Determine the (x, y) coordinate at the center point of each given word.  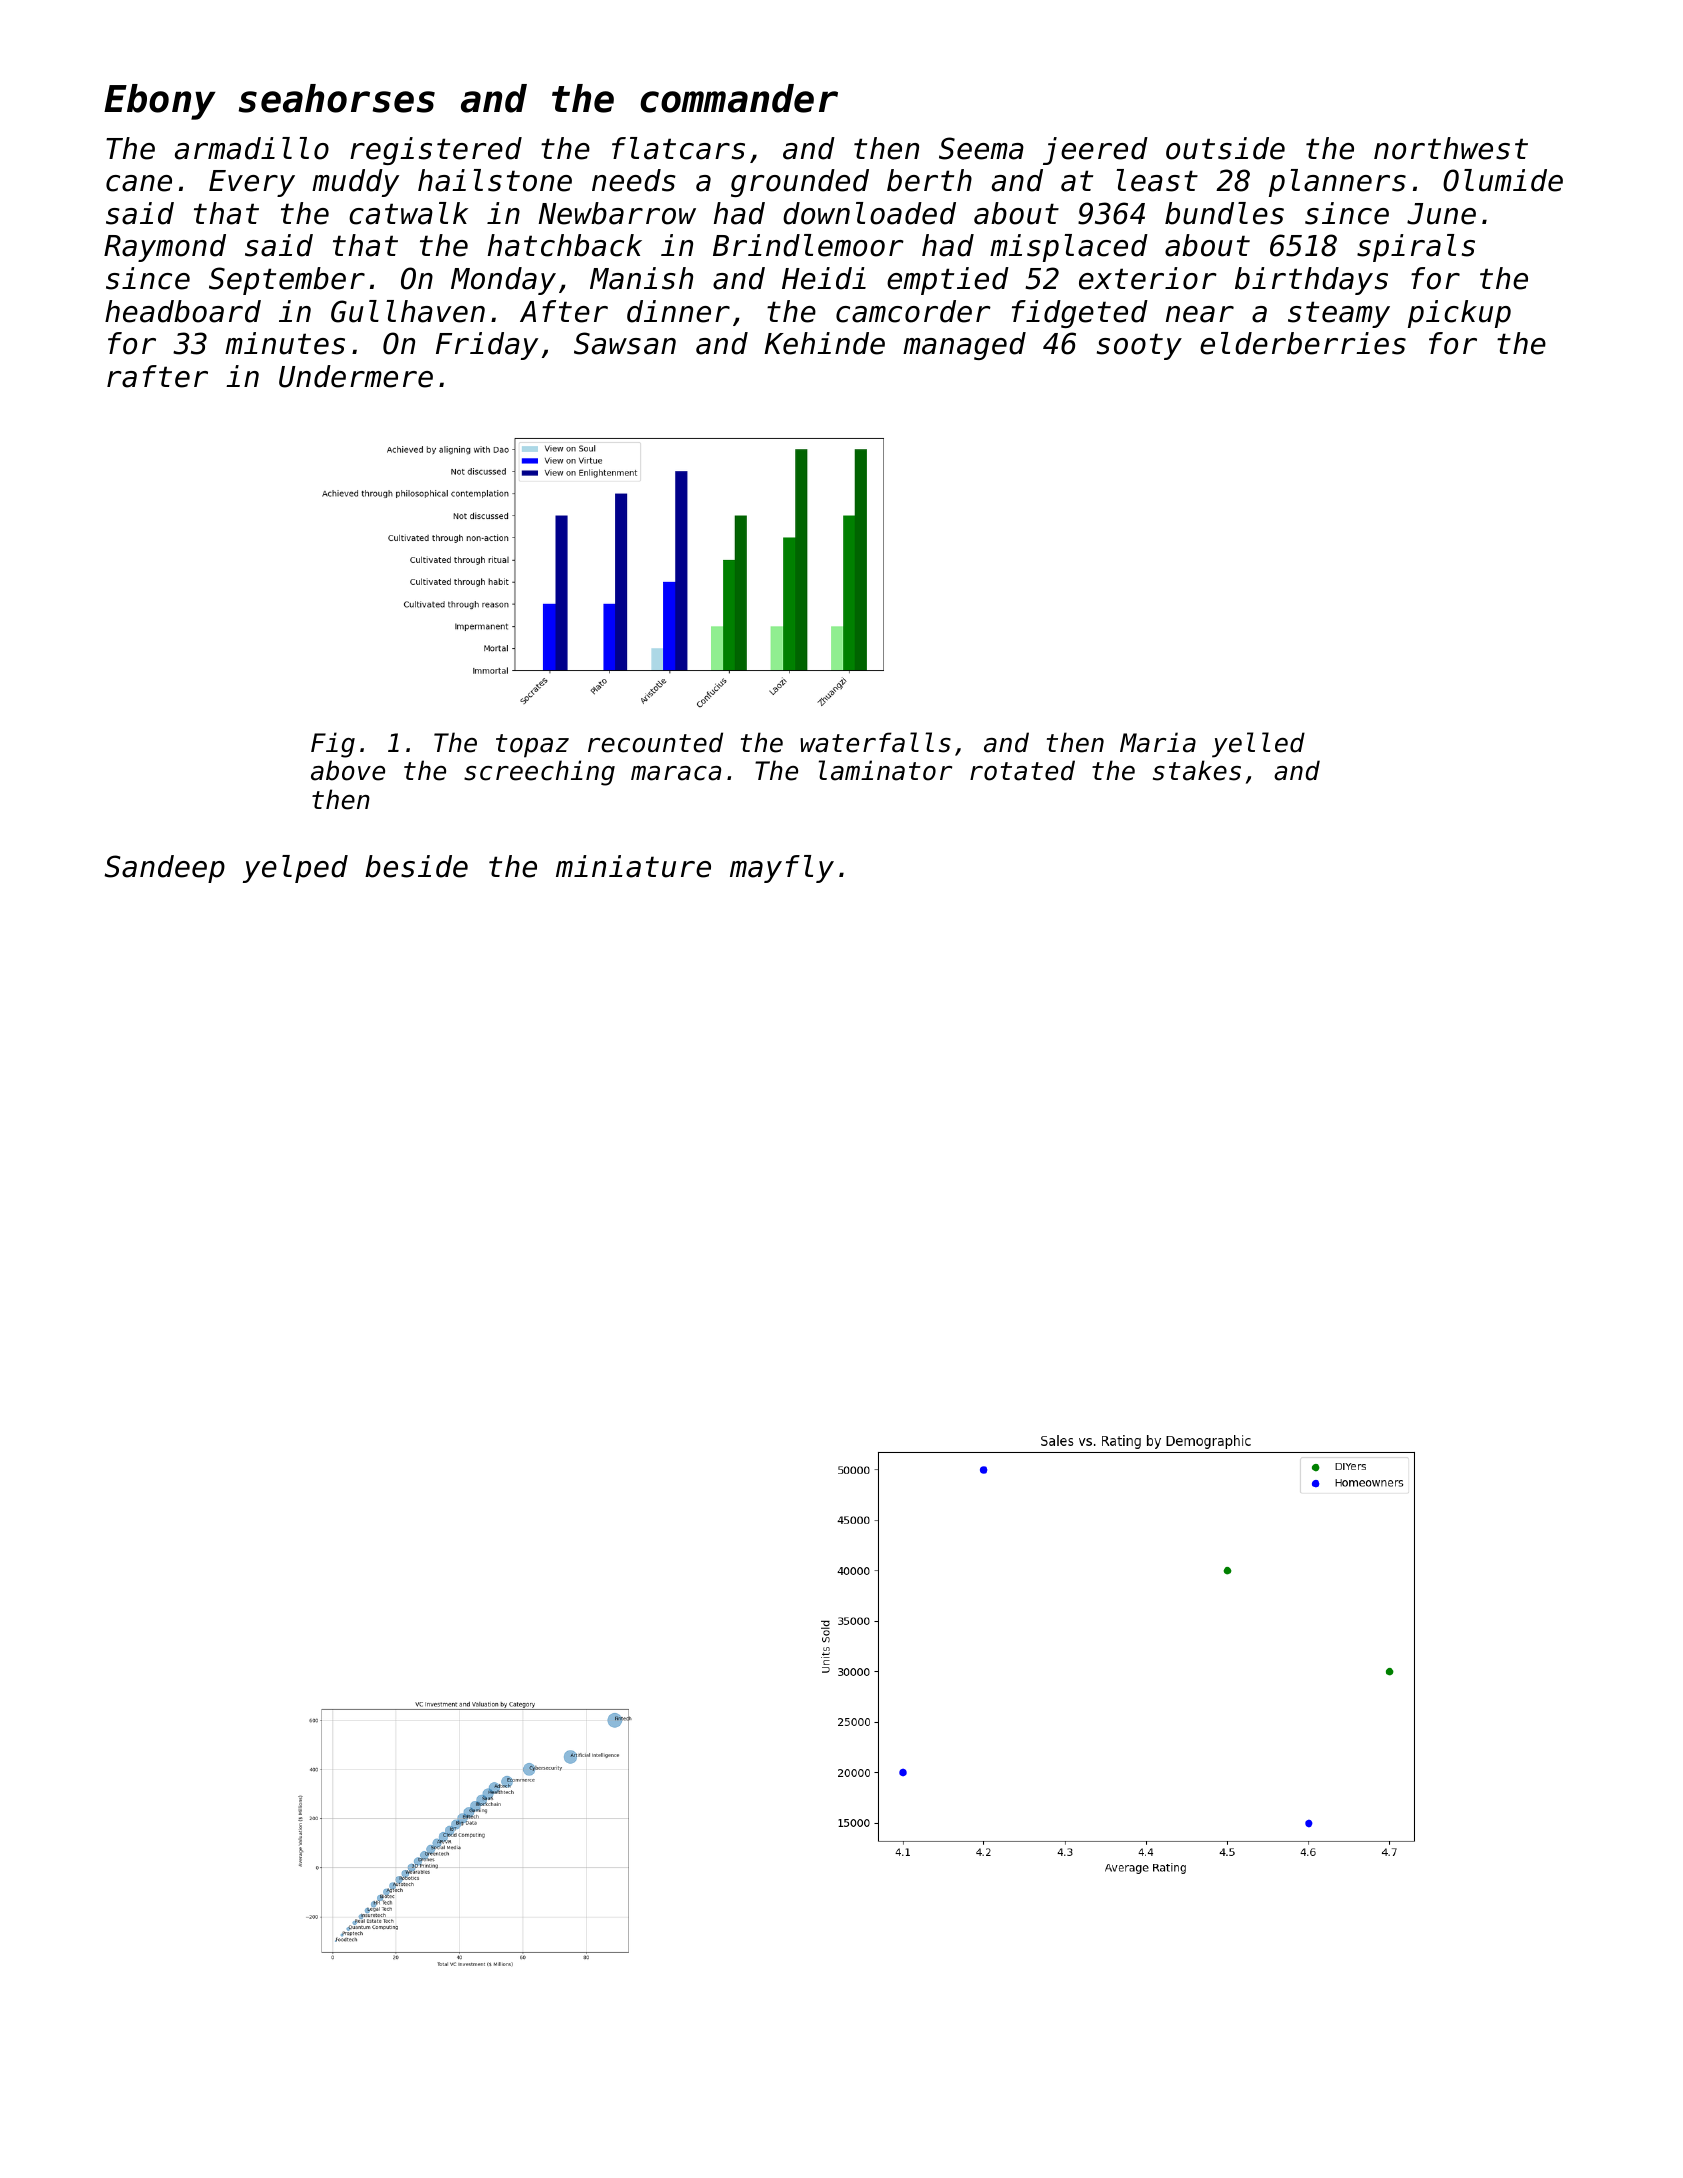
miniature (633, 866)
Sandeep (164, 869)
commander (739, 98)
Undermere (356, 376)
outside (1225, 148)
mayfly (782, 869)
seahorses (337, 98)
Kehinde (824, 343)
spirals (1416, 248)
